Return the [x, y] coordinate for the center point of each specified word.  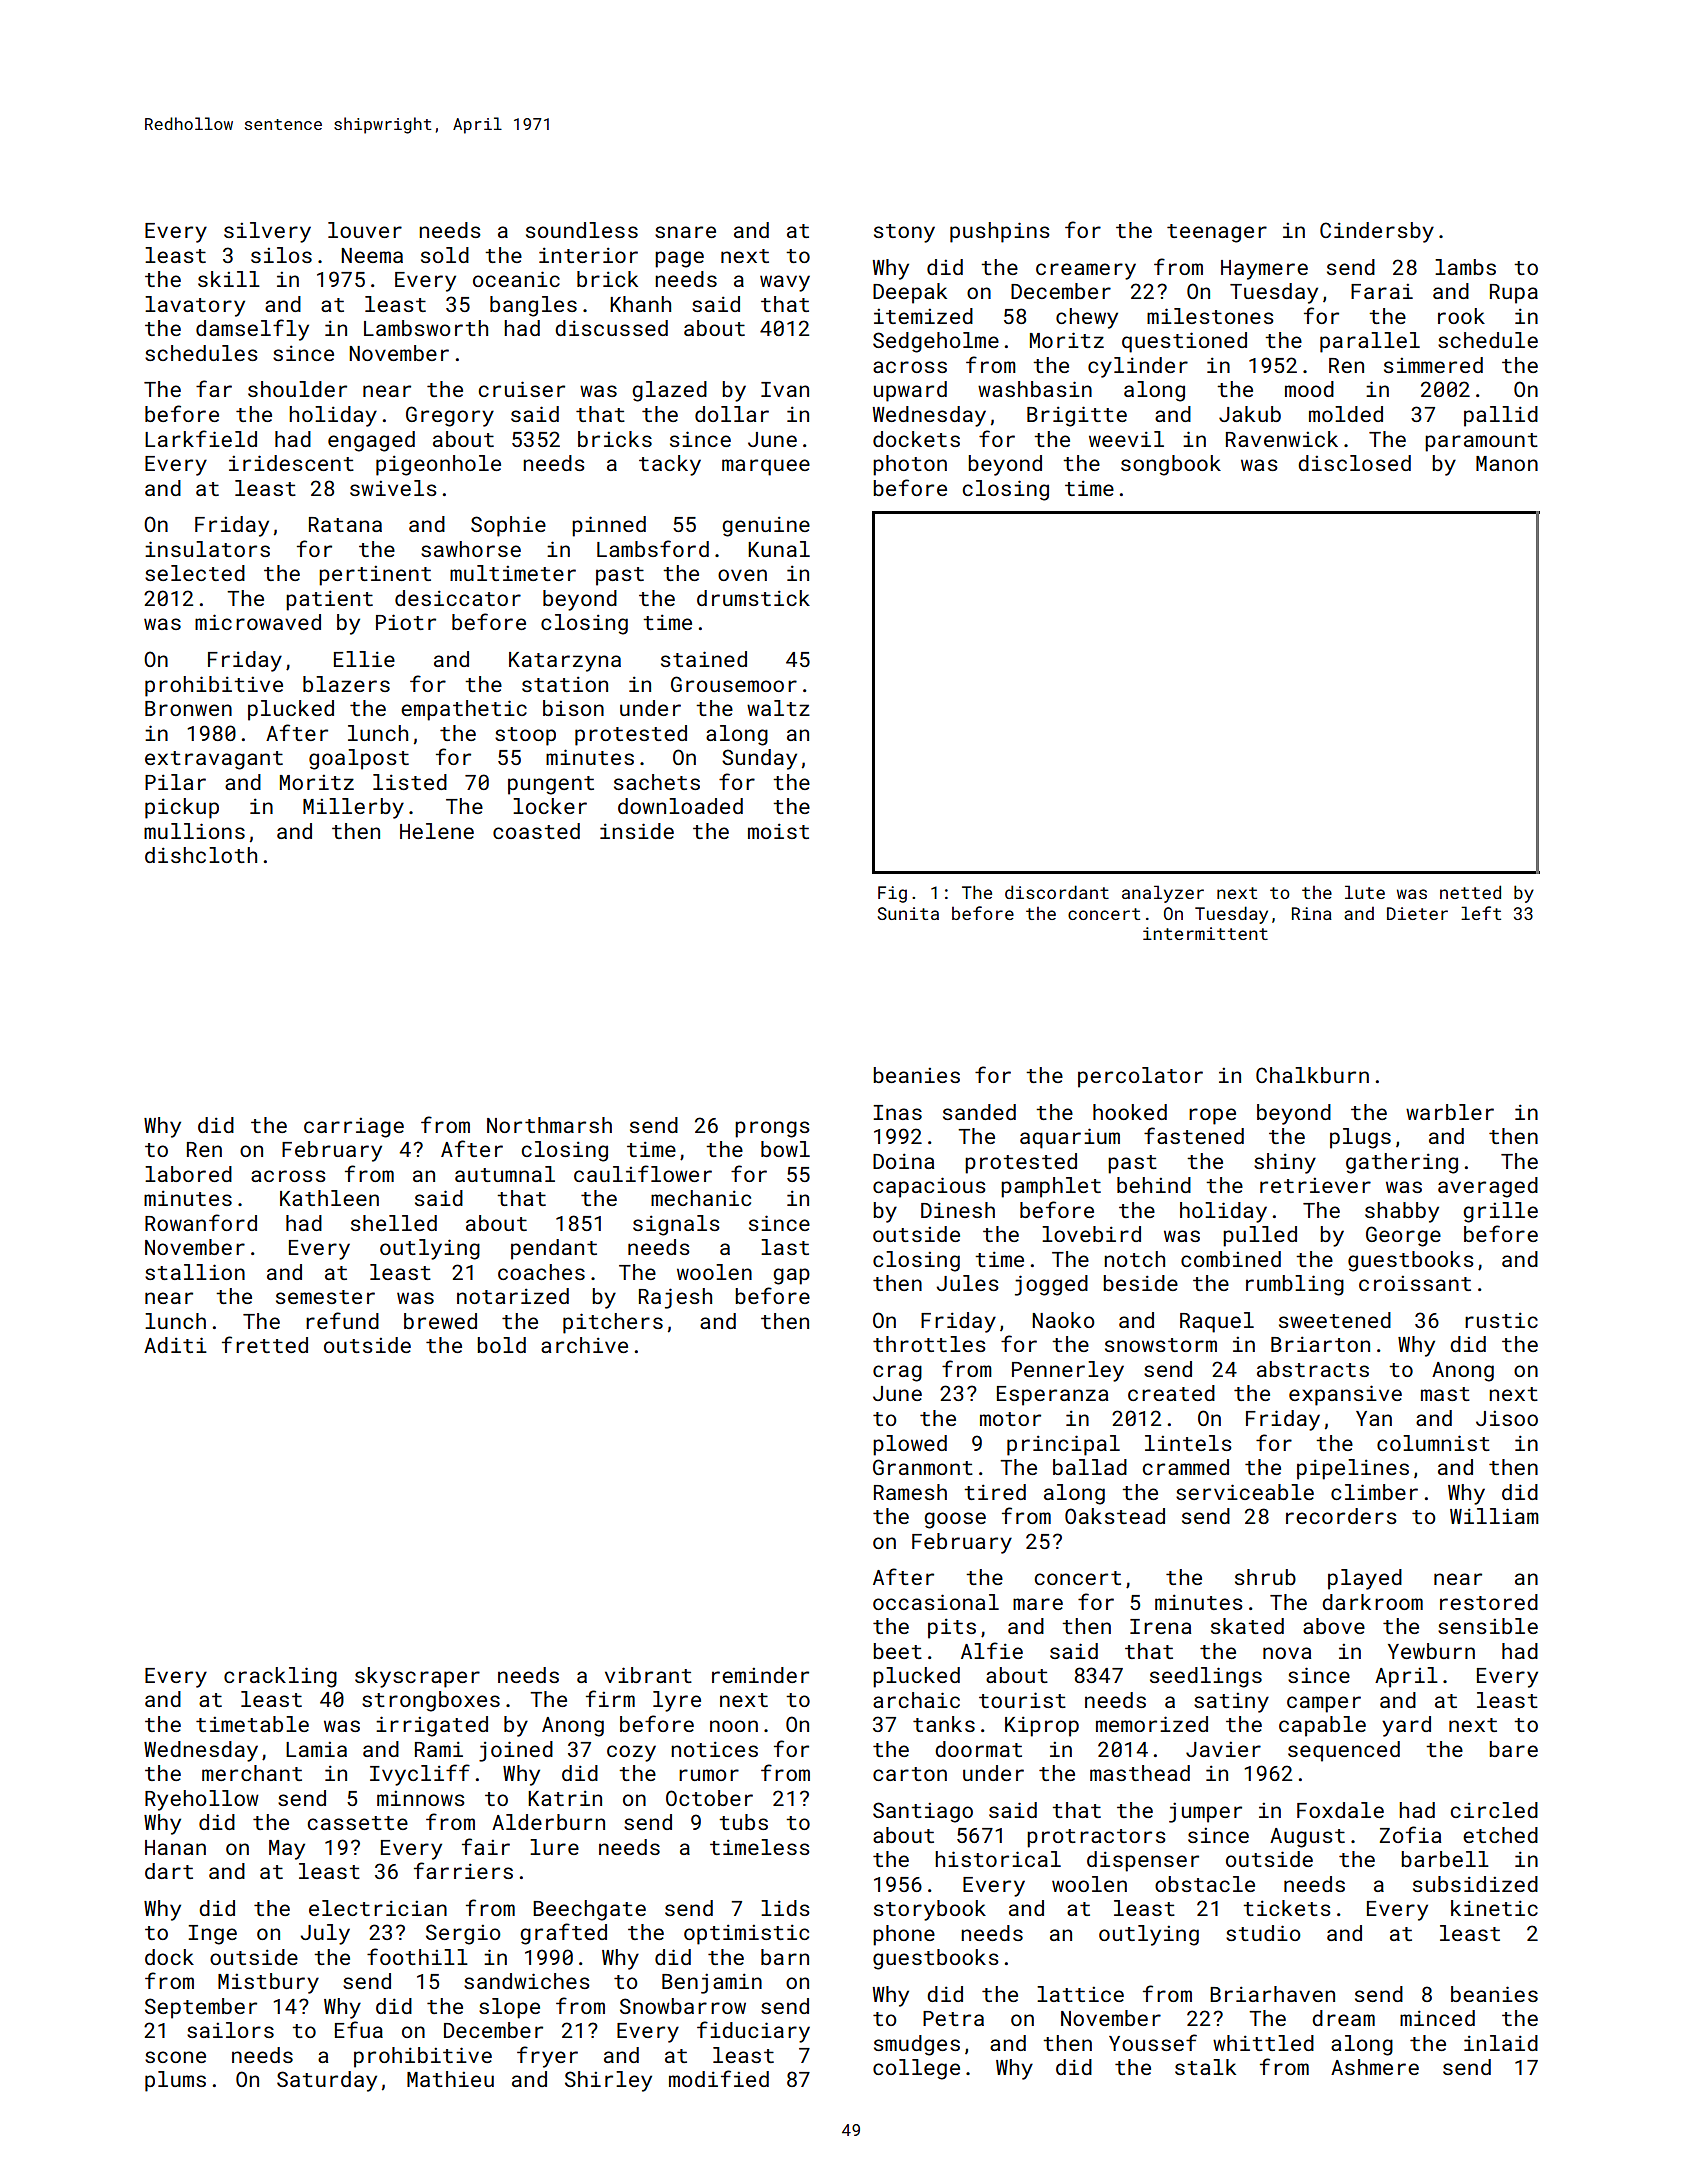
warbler [1450, 1112]
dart [169, 1871]
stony [904, 233]
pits [952, 1628]
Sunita [908, 913]
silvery [267, 232]
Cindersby [1377, 232]
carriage [354, 1127]
